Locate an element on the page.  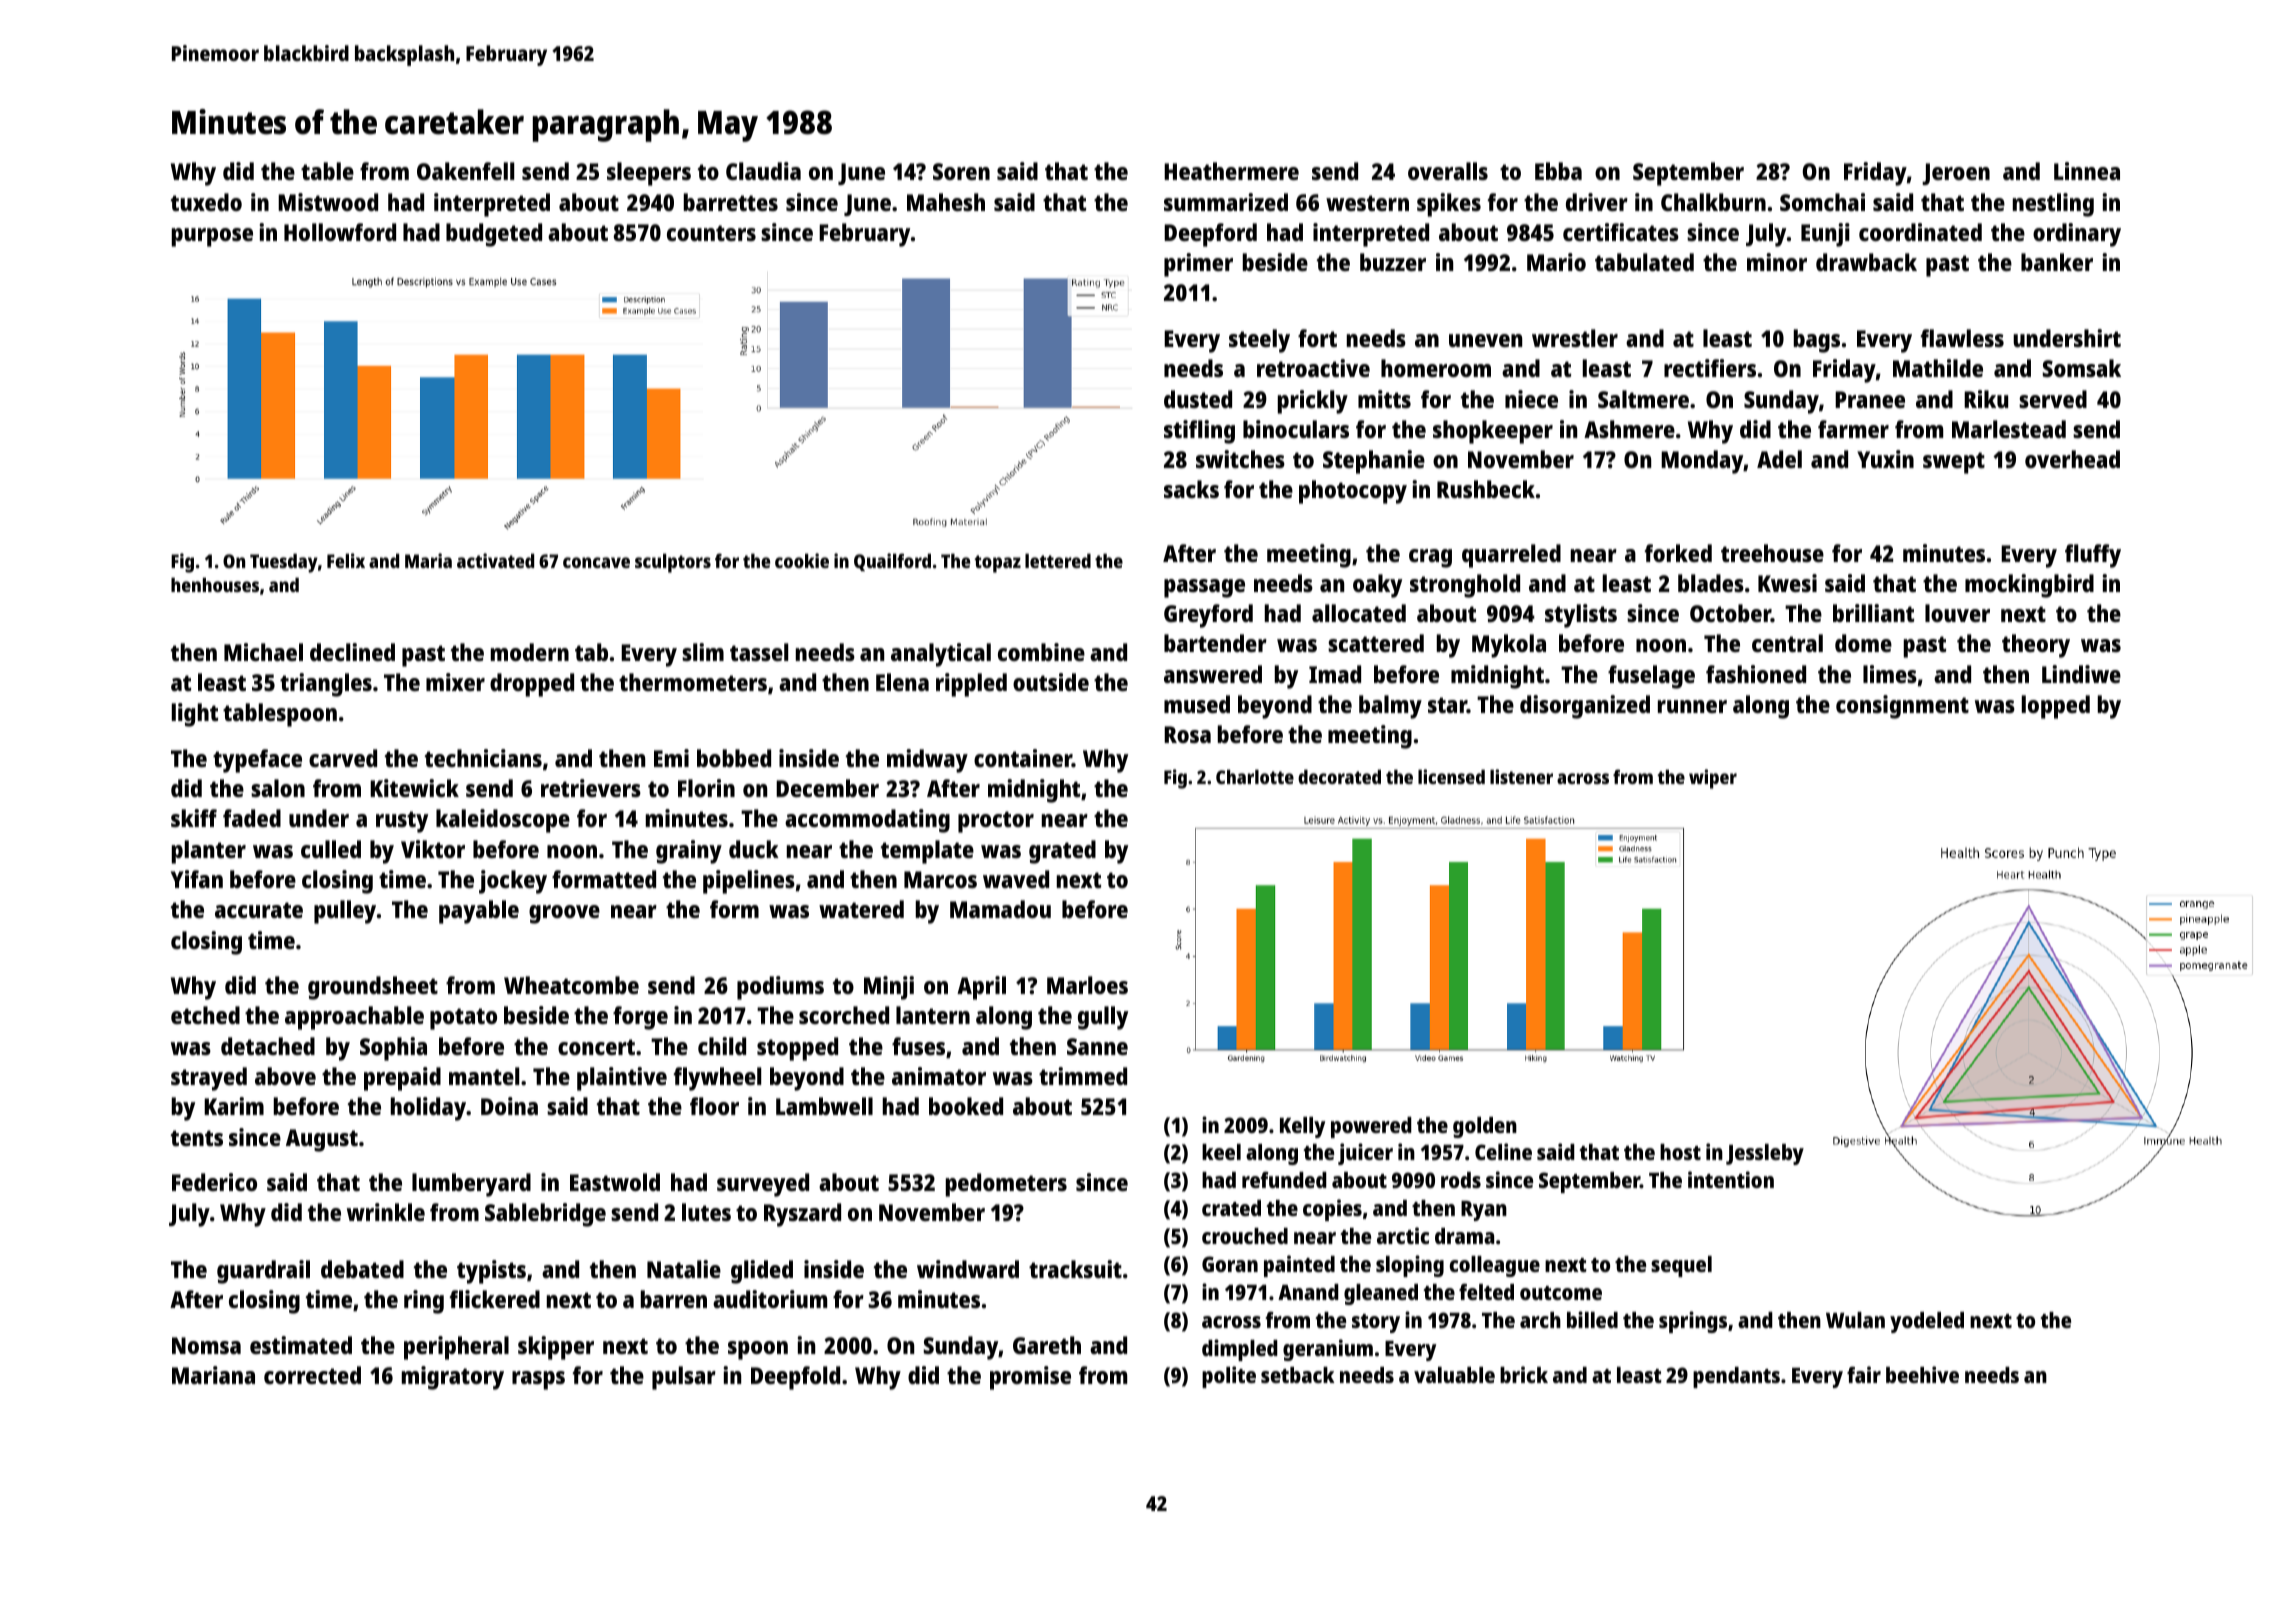
Yifan is located at coordinates (197, 879).
